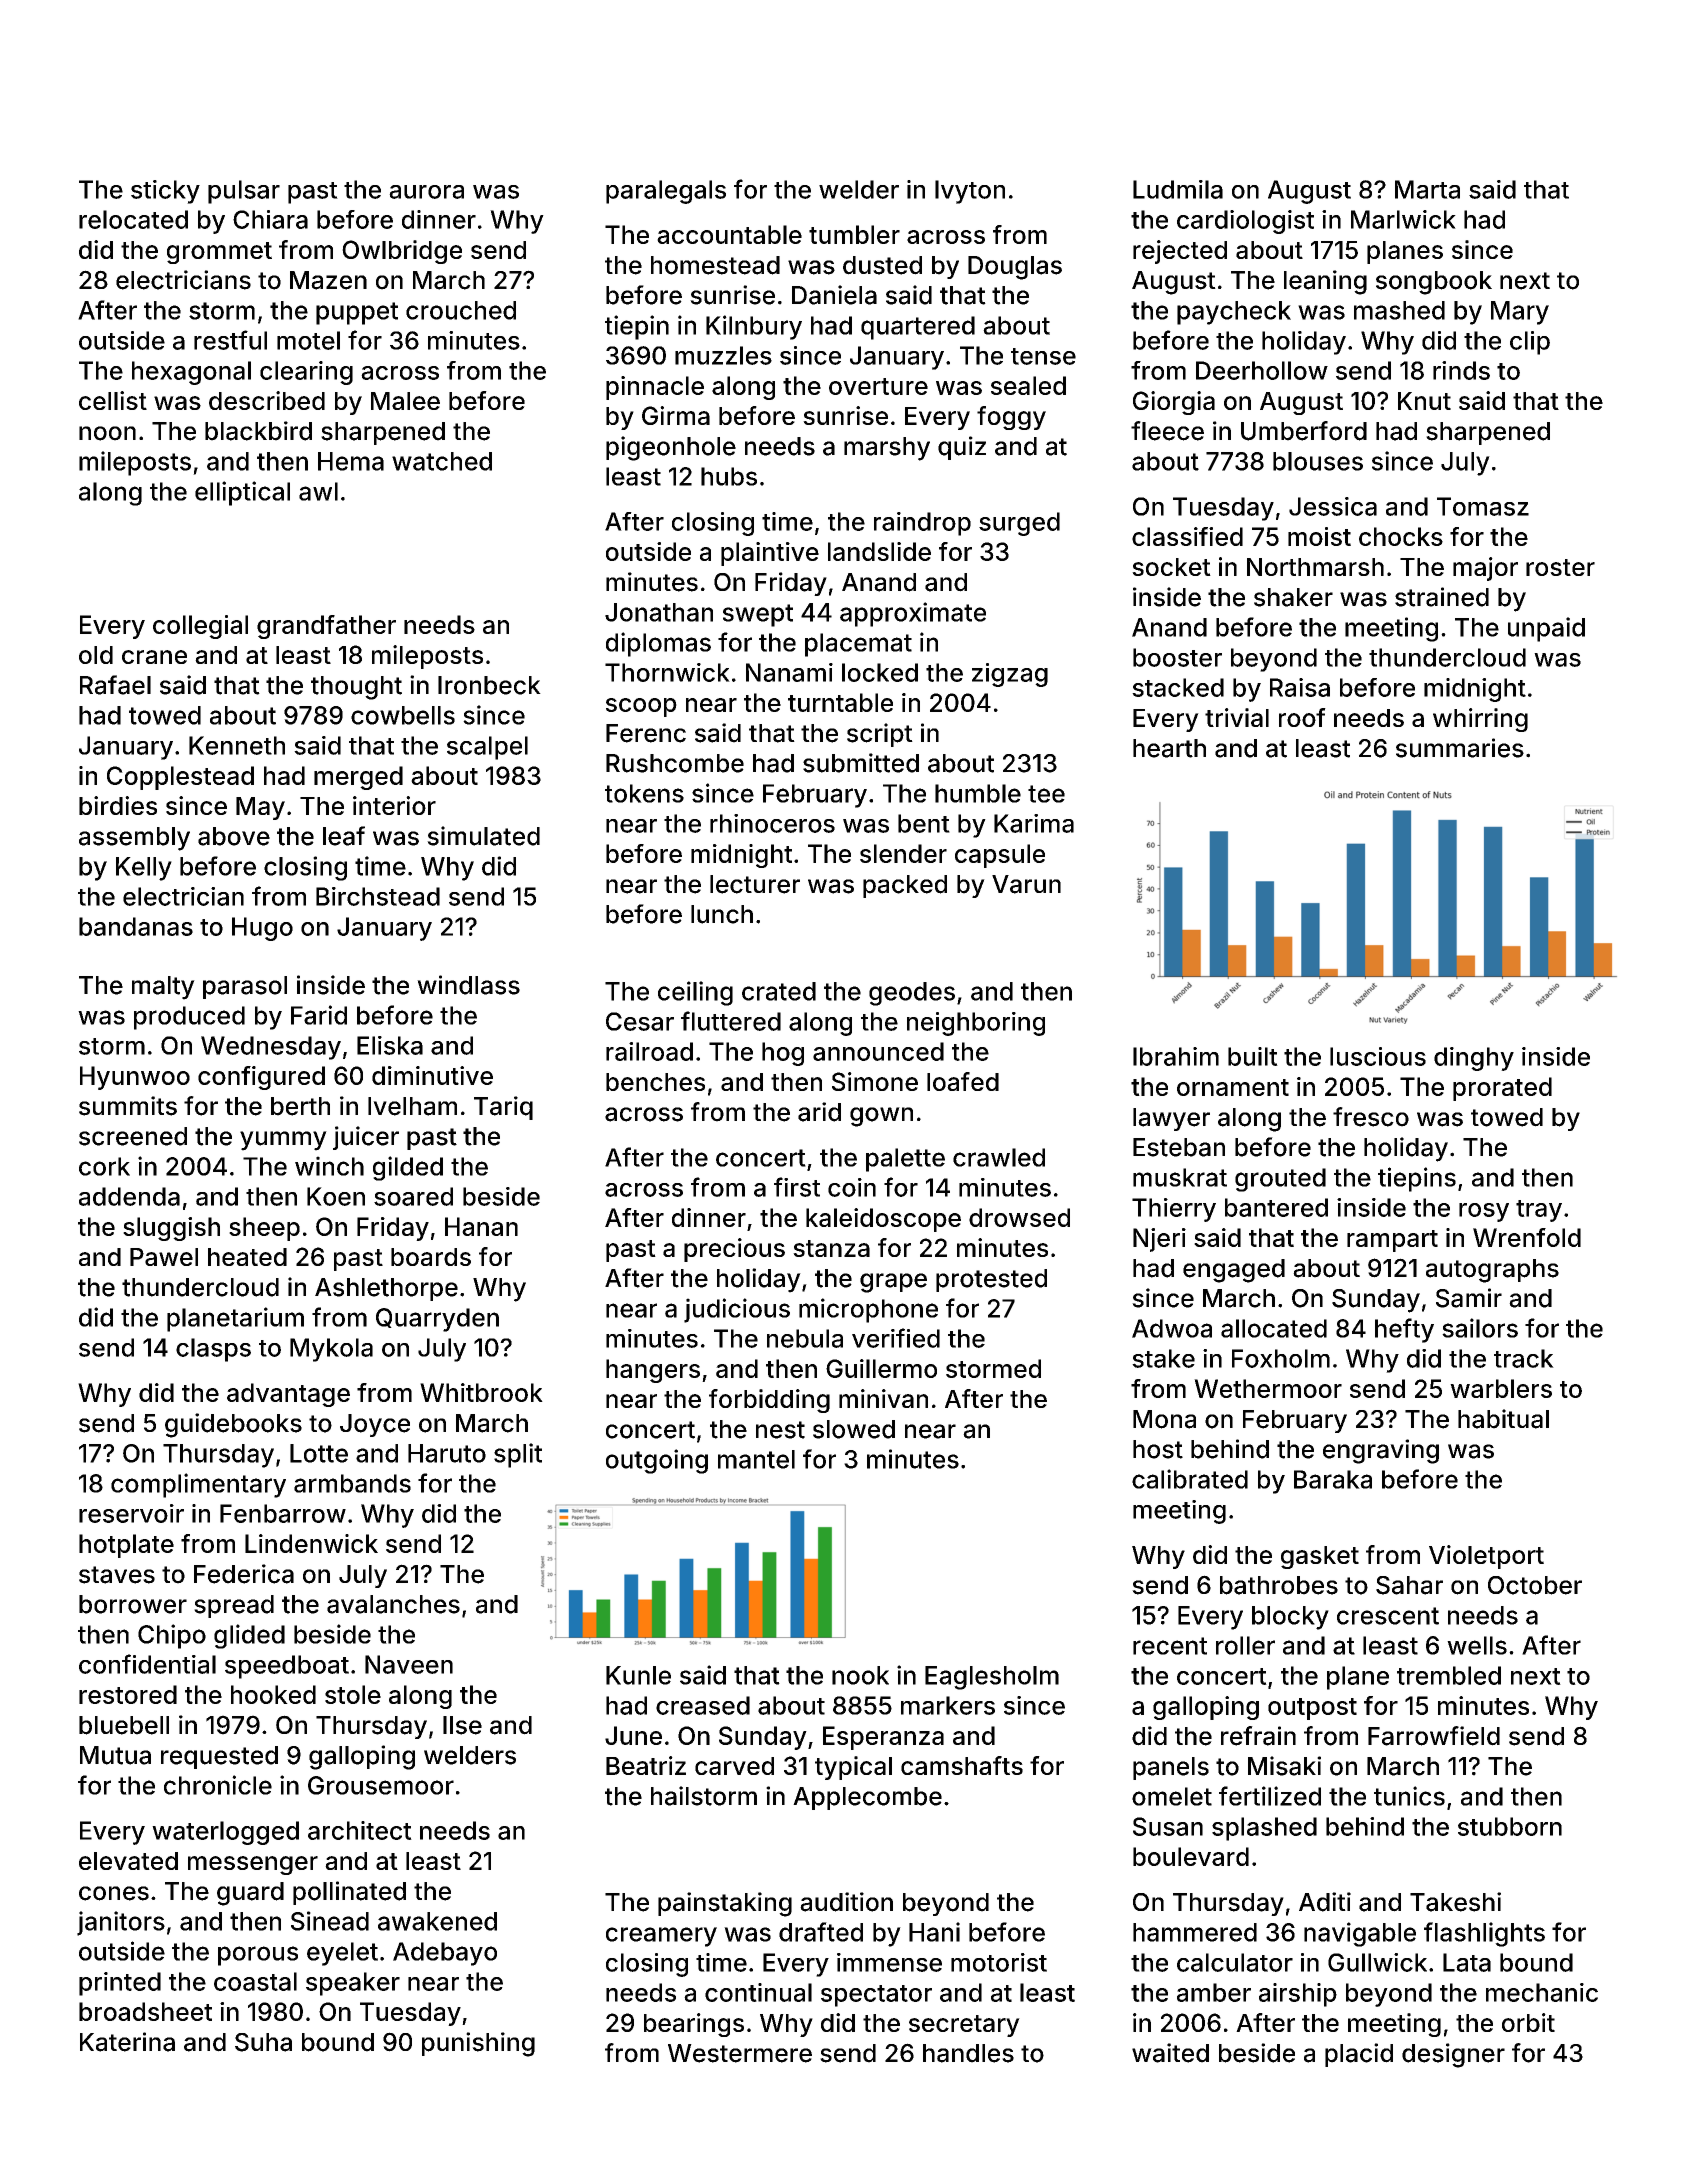 The image size is (1683, 2178). What do you see at coordinates (402, 252) in the screenshot?
I see `Owlbridge` at bounding box center [402, 252].
